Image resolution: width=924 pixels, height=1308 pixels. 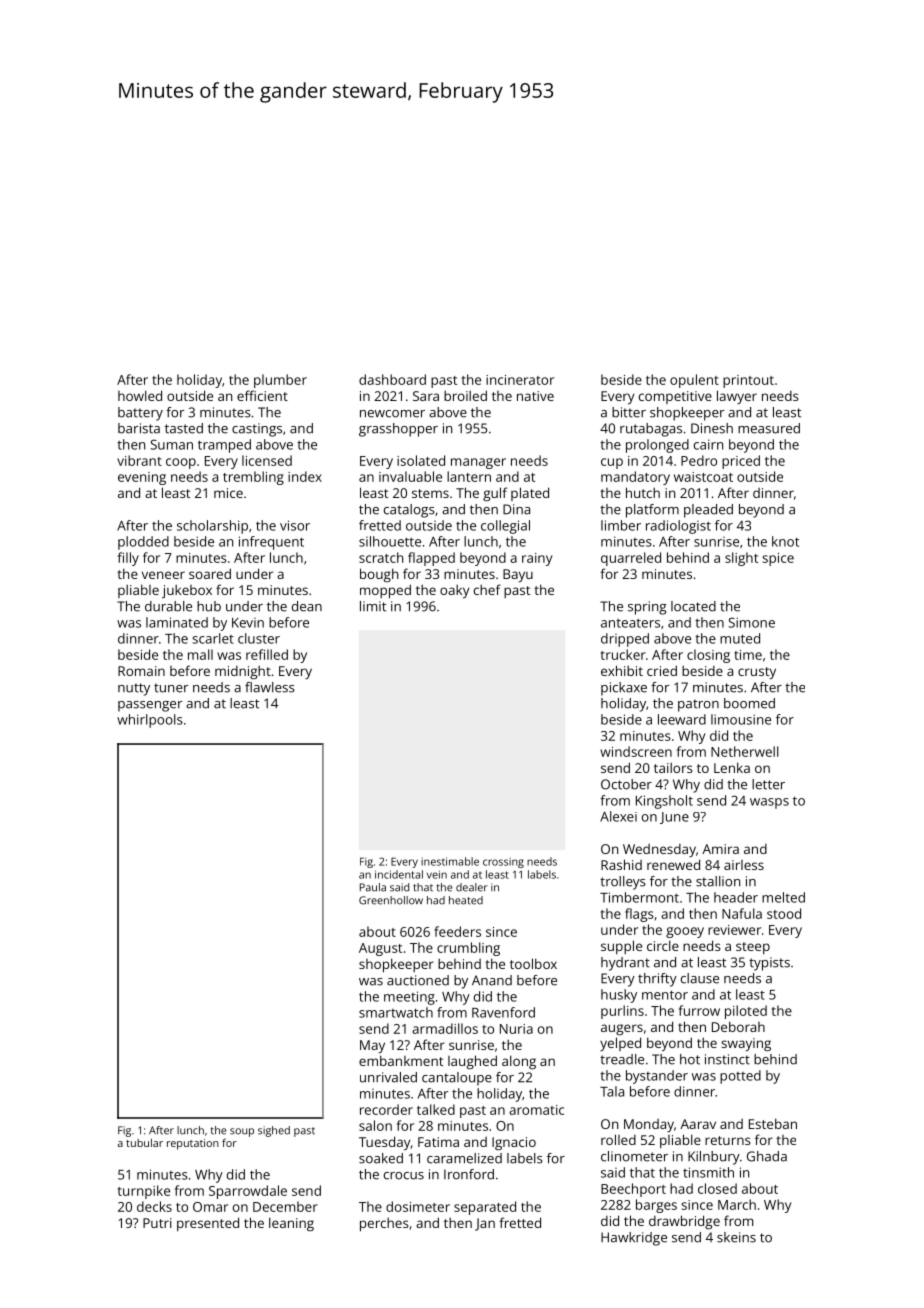 I want to click on barista, so click(x=139, y=428).
